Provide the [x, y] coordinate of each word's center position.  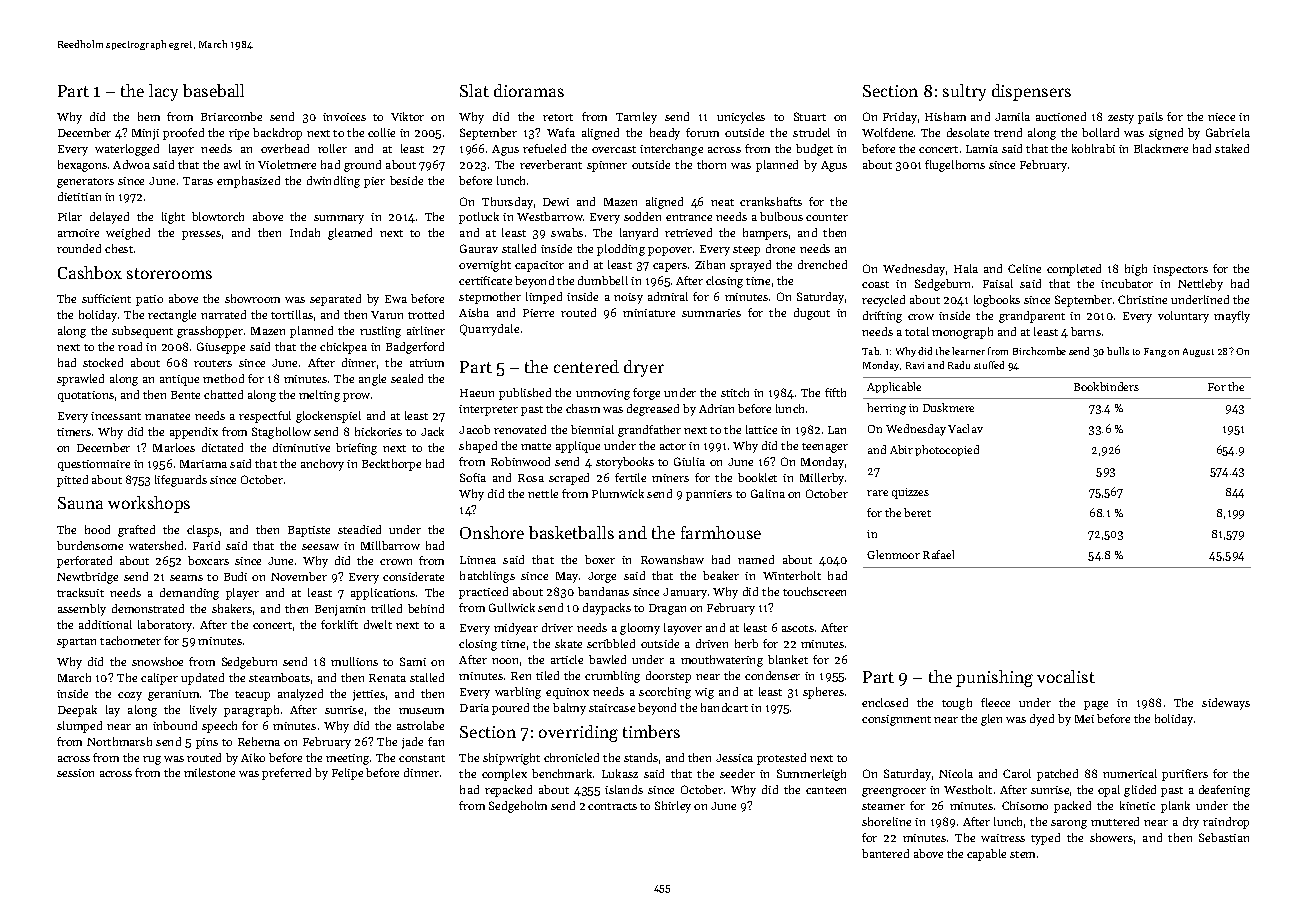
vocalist [1066, 676]
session [75, 773]
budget [814, 150]
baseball [213, 90]
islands [624, 789]
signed [1166, 134]
